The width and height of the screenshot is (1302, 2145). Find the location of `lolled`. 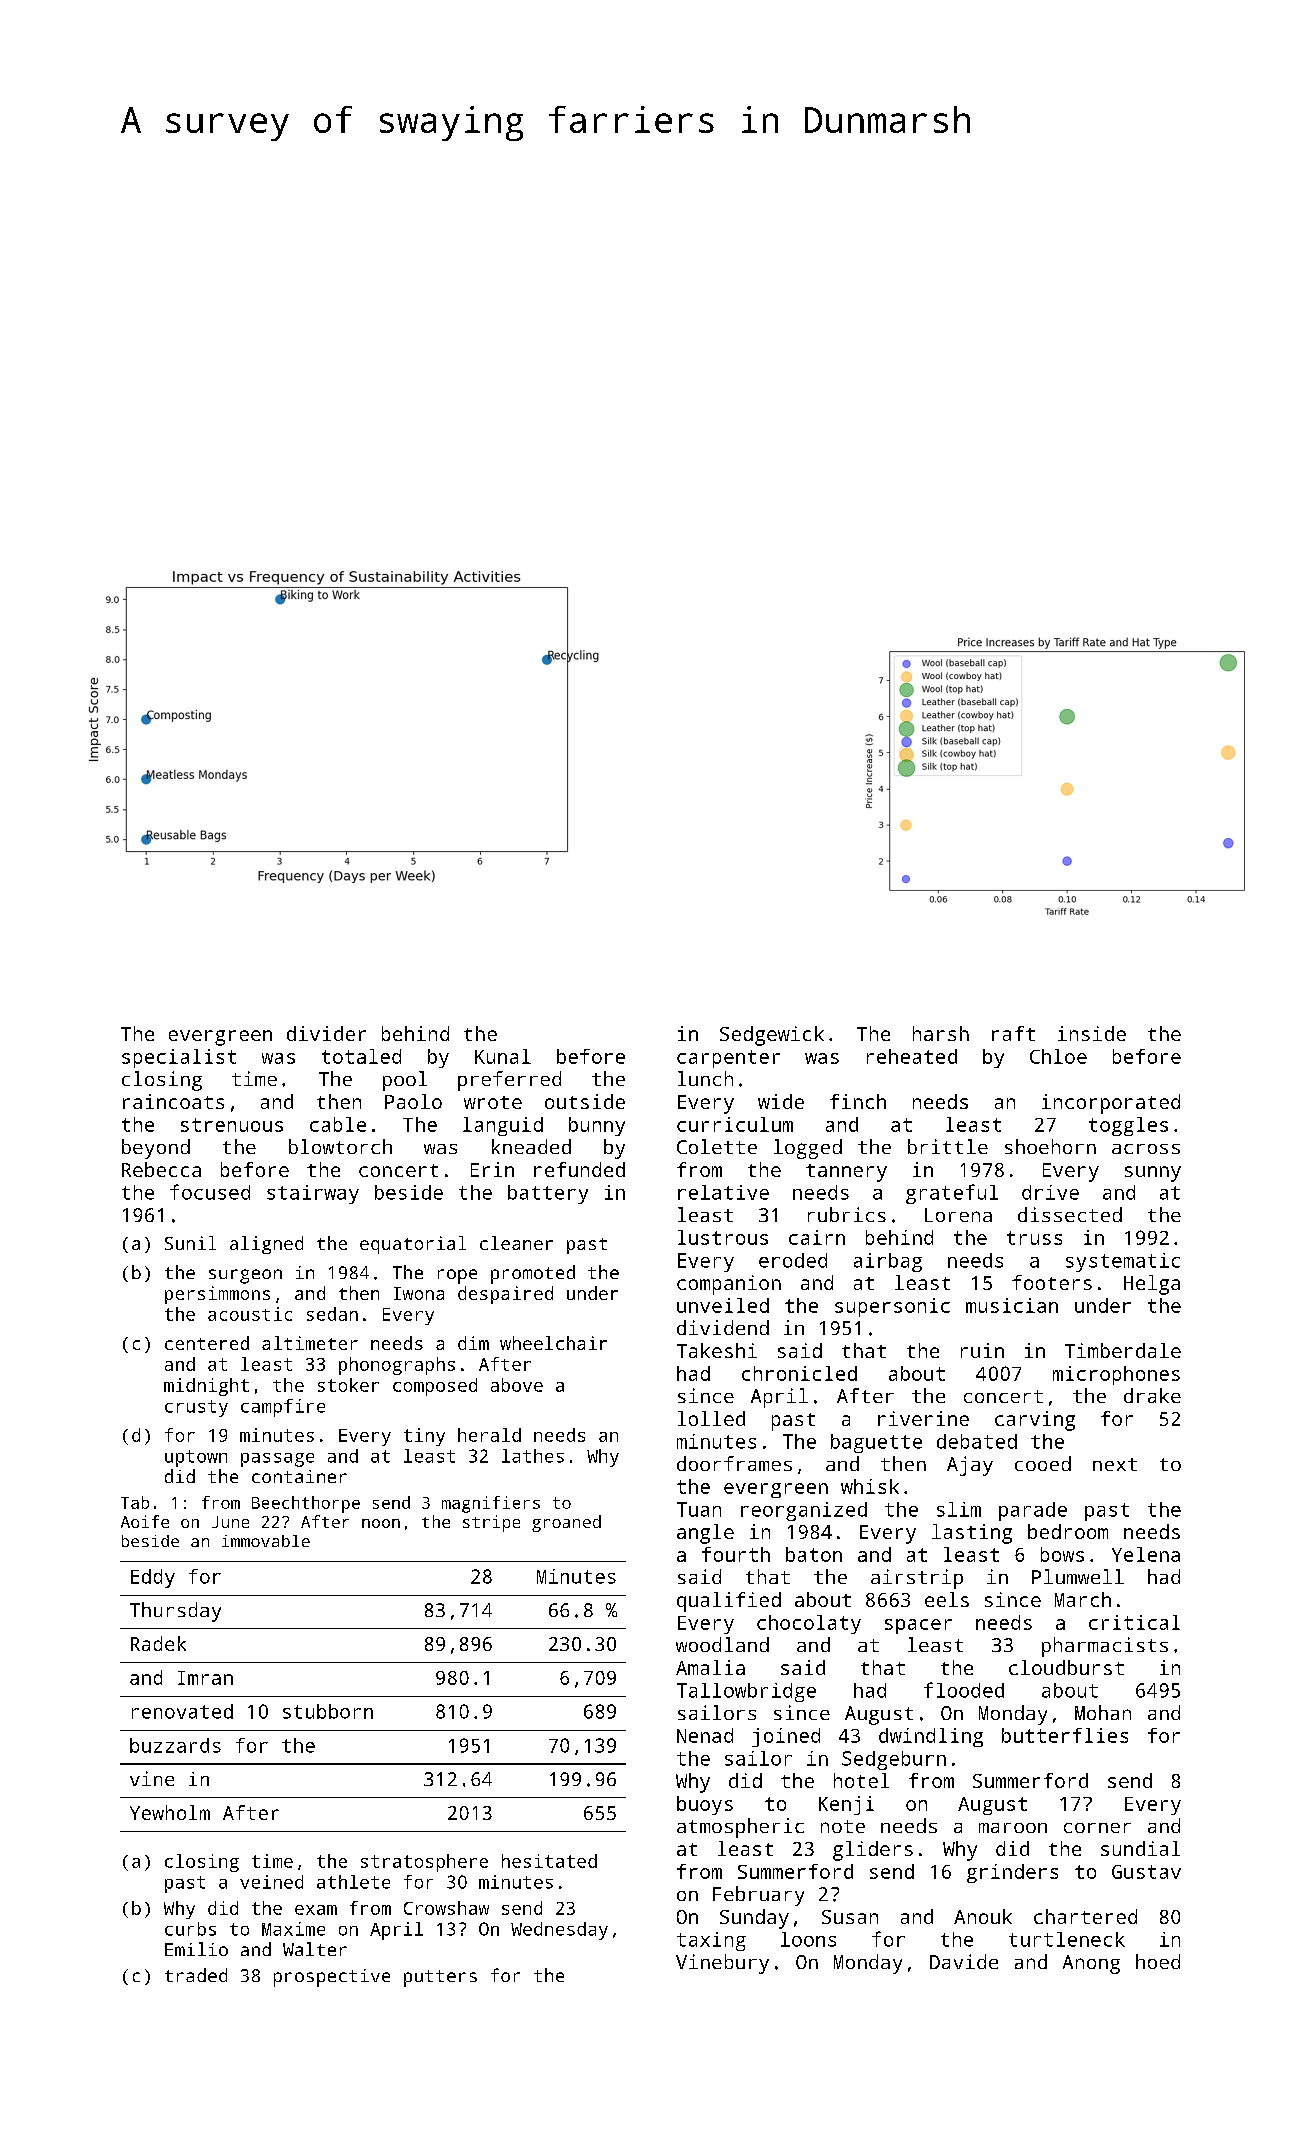

lolled is located at coordinates (711, 1418).
